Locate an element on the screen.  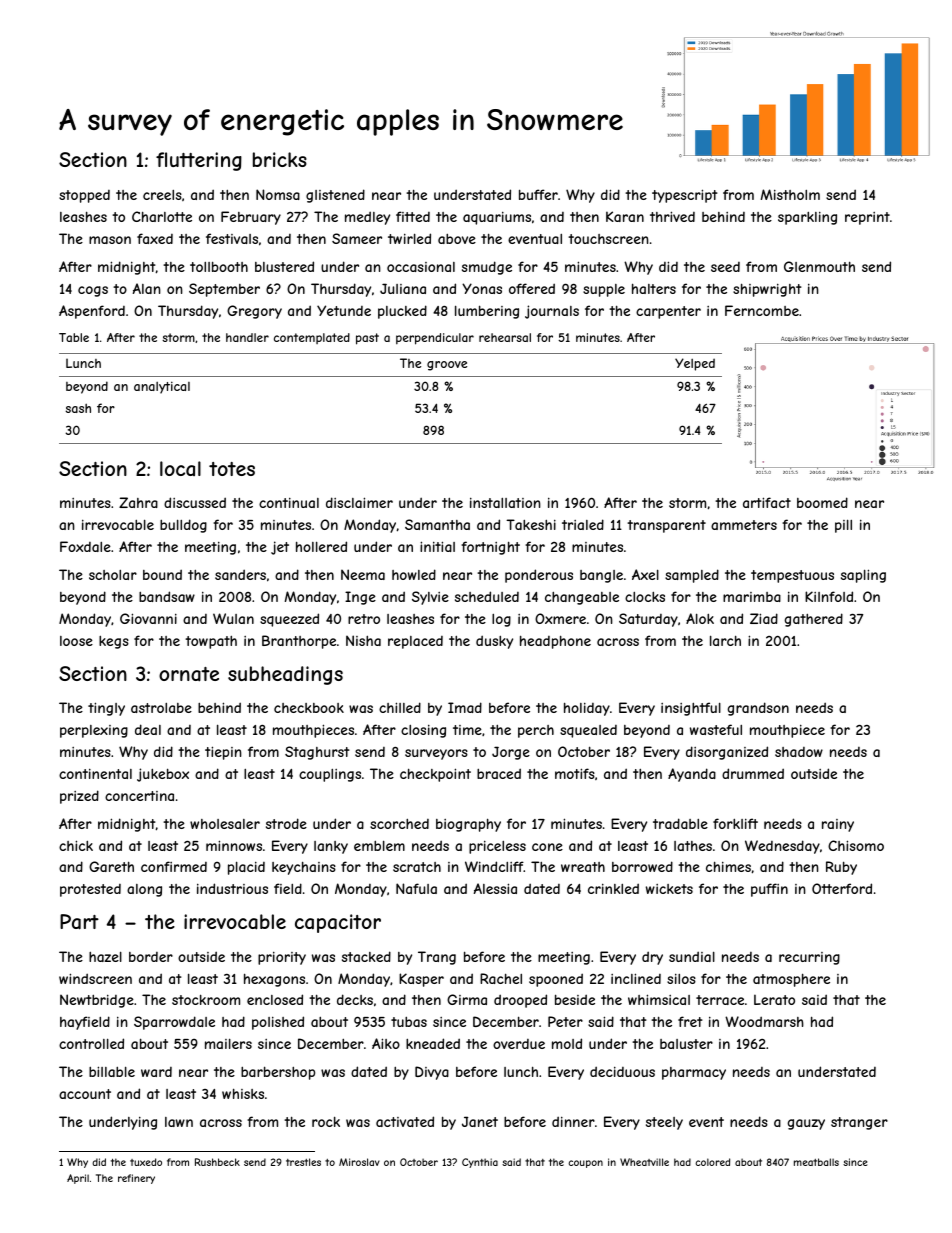
Newtbridge is located at coordinates (97, 1001).
